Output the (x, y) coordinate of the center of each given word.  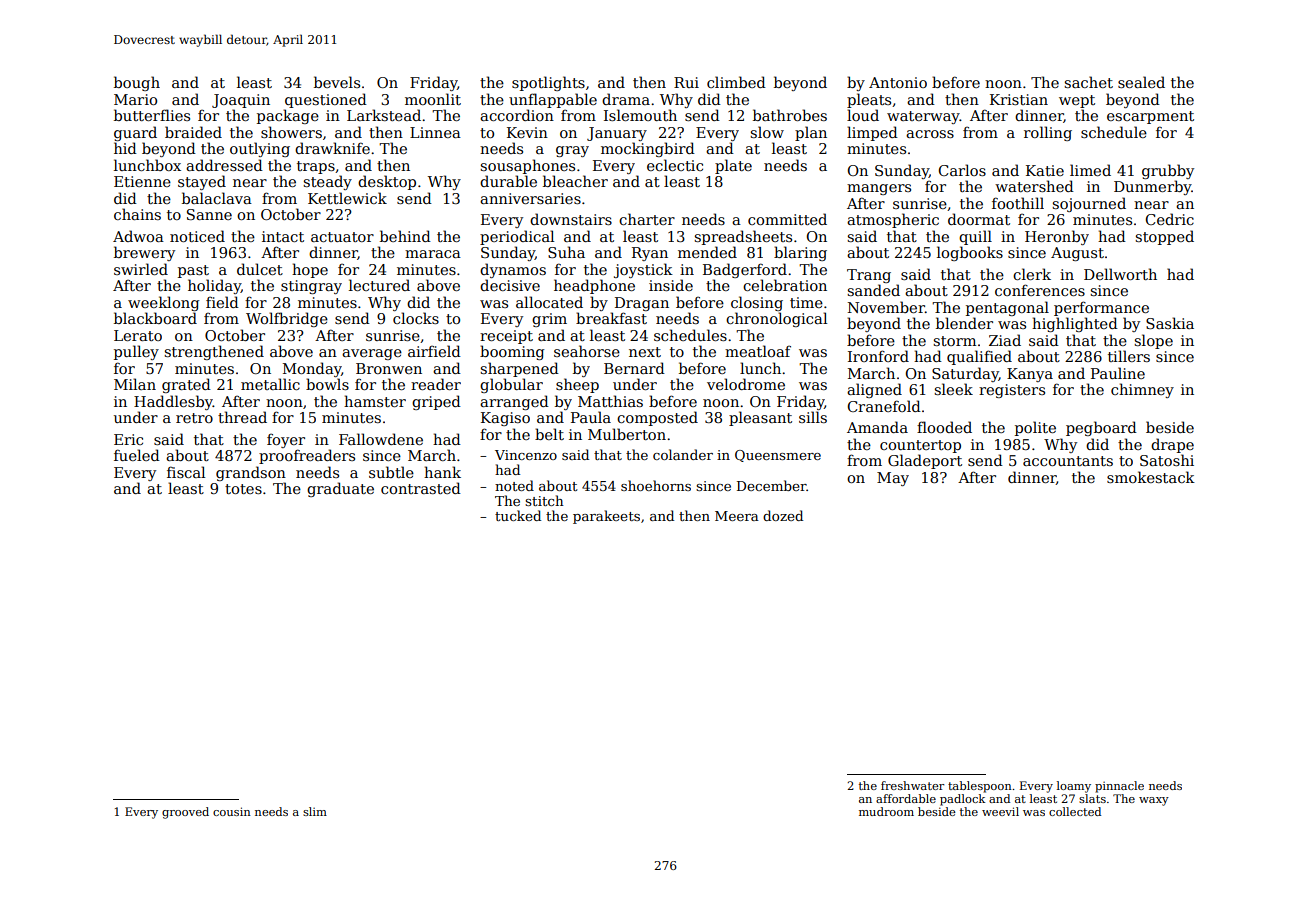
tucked (518, 515)
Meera (737, 516)
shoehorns (656, 485)
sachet (1088, 82)
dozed (783, 515)
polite (1035, 428)
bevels (337, 82)
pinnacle (1119, 787)
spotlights (548, 83)
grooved (185, 813)
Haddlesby (173, 402)
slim (315, 811)
